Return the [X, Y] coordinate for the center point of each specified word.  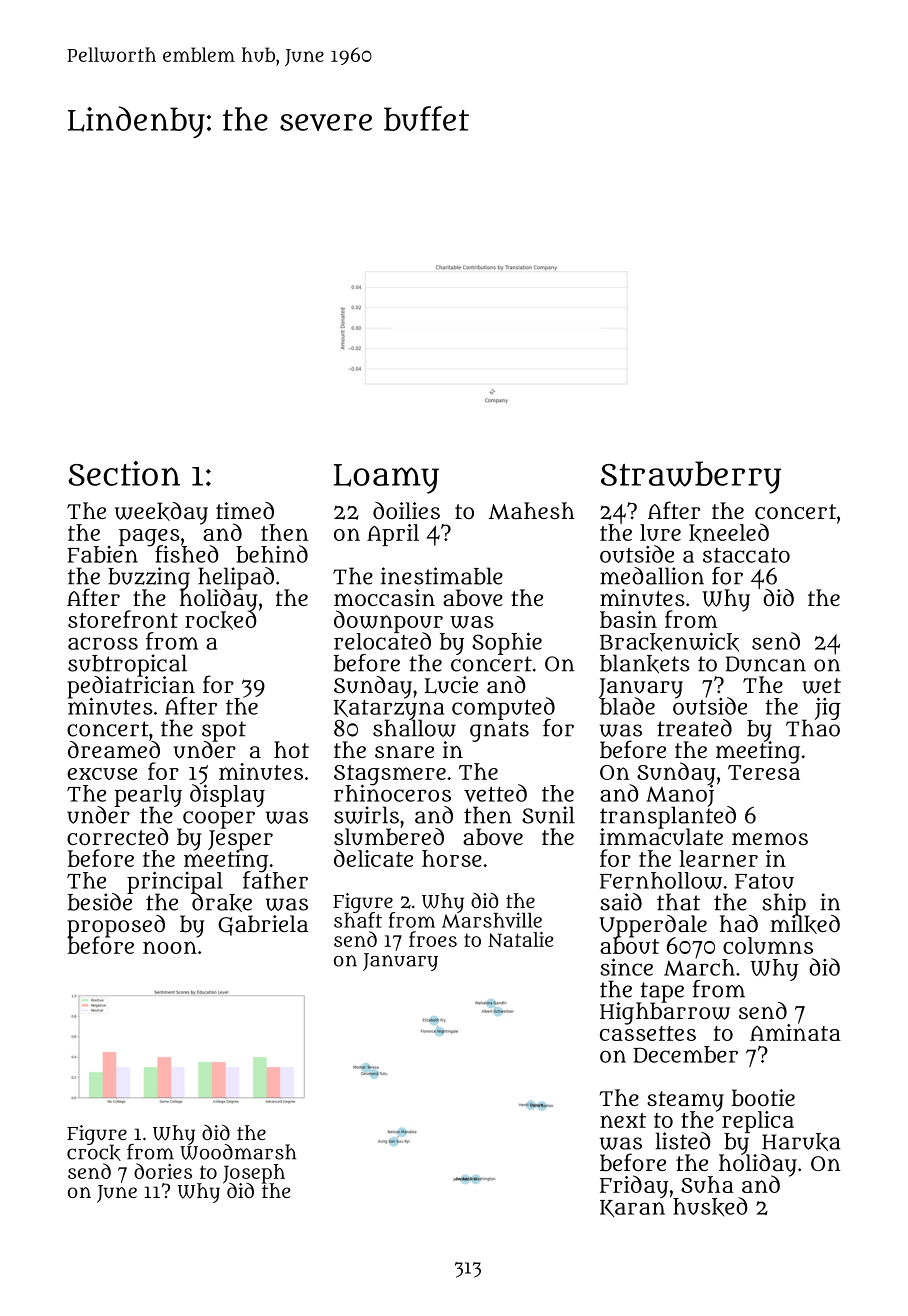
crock [94, 1153]
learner [718, 858]
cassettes [648, 1033]
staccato [746, 555]
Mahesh [532, 511]
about [629, 946]
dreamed [114, 749]
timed [245, 510]
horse [452, 858]
